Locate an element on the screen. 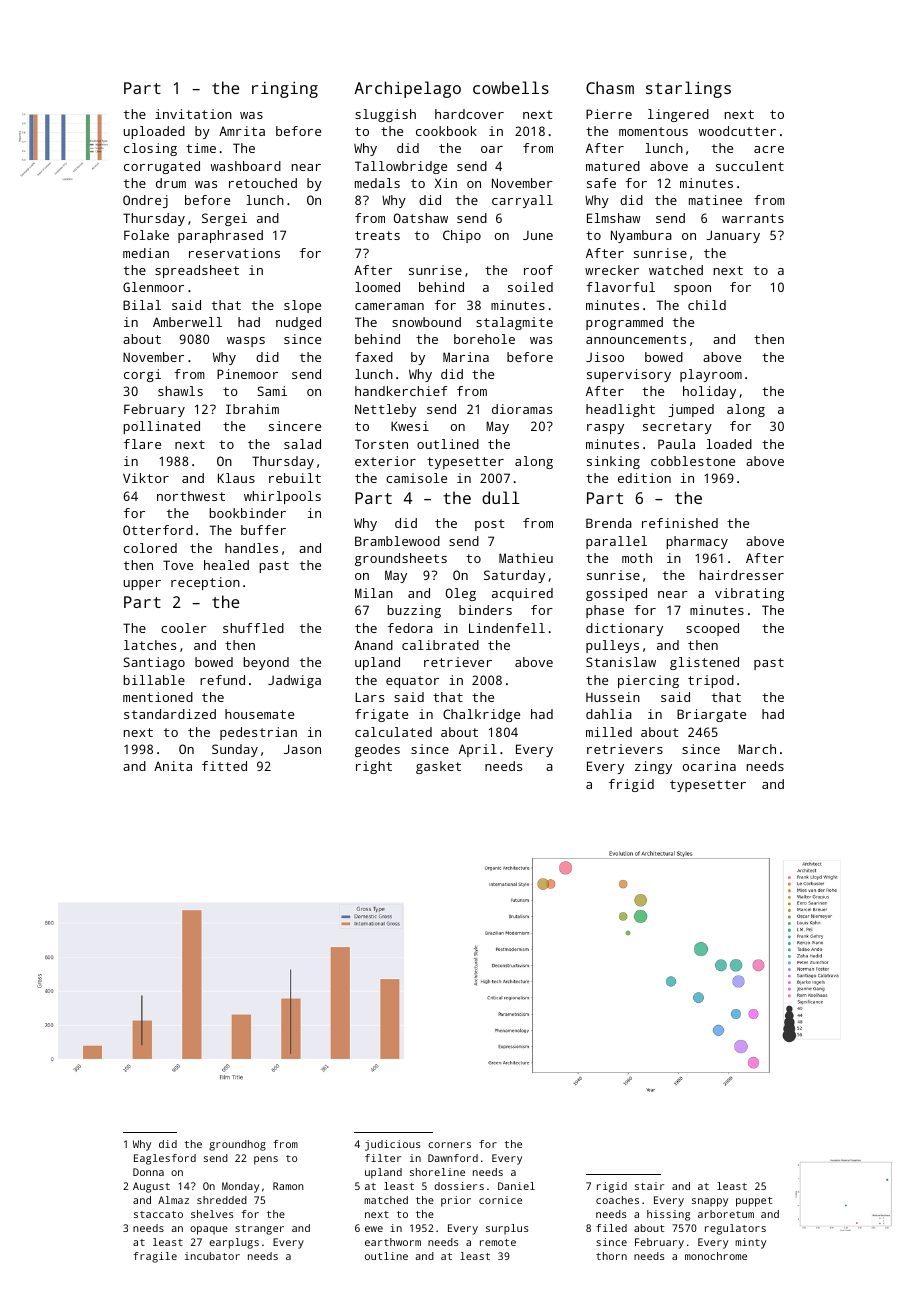  invitation is located at coordinates (193, 114).
